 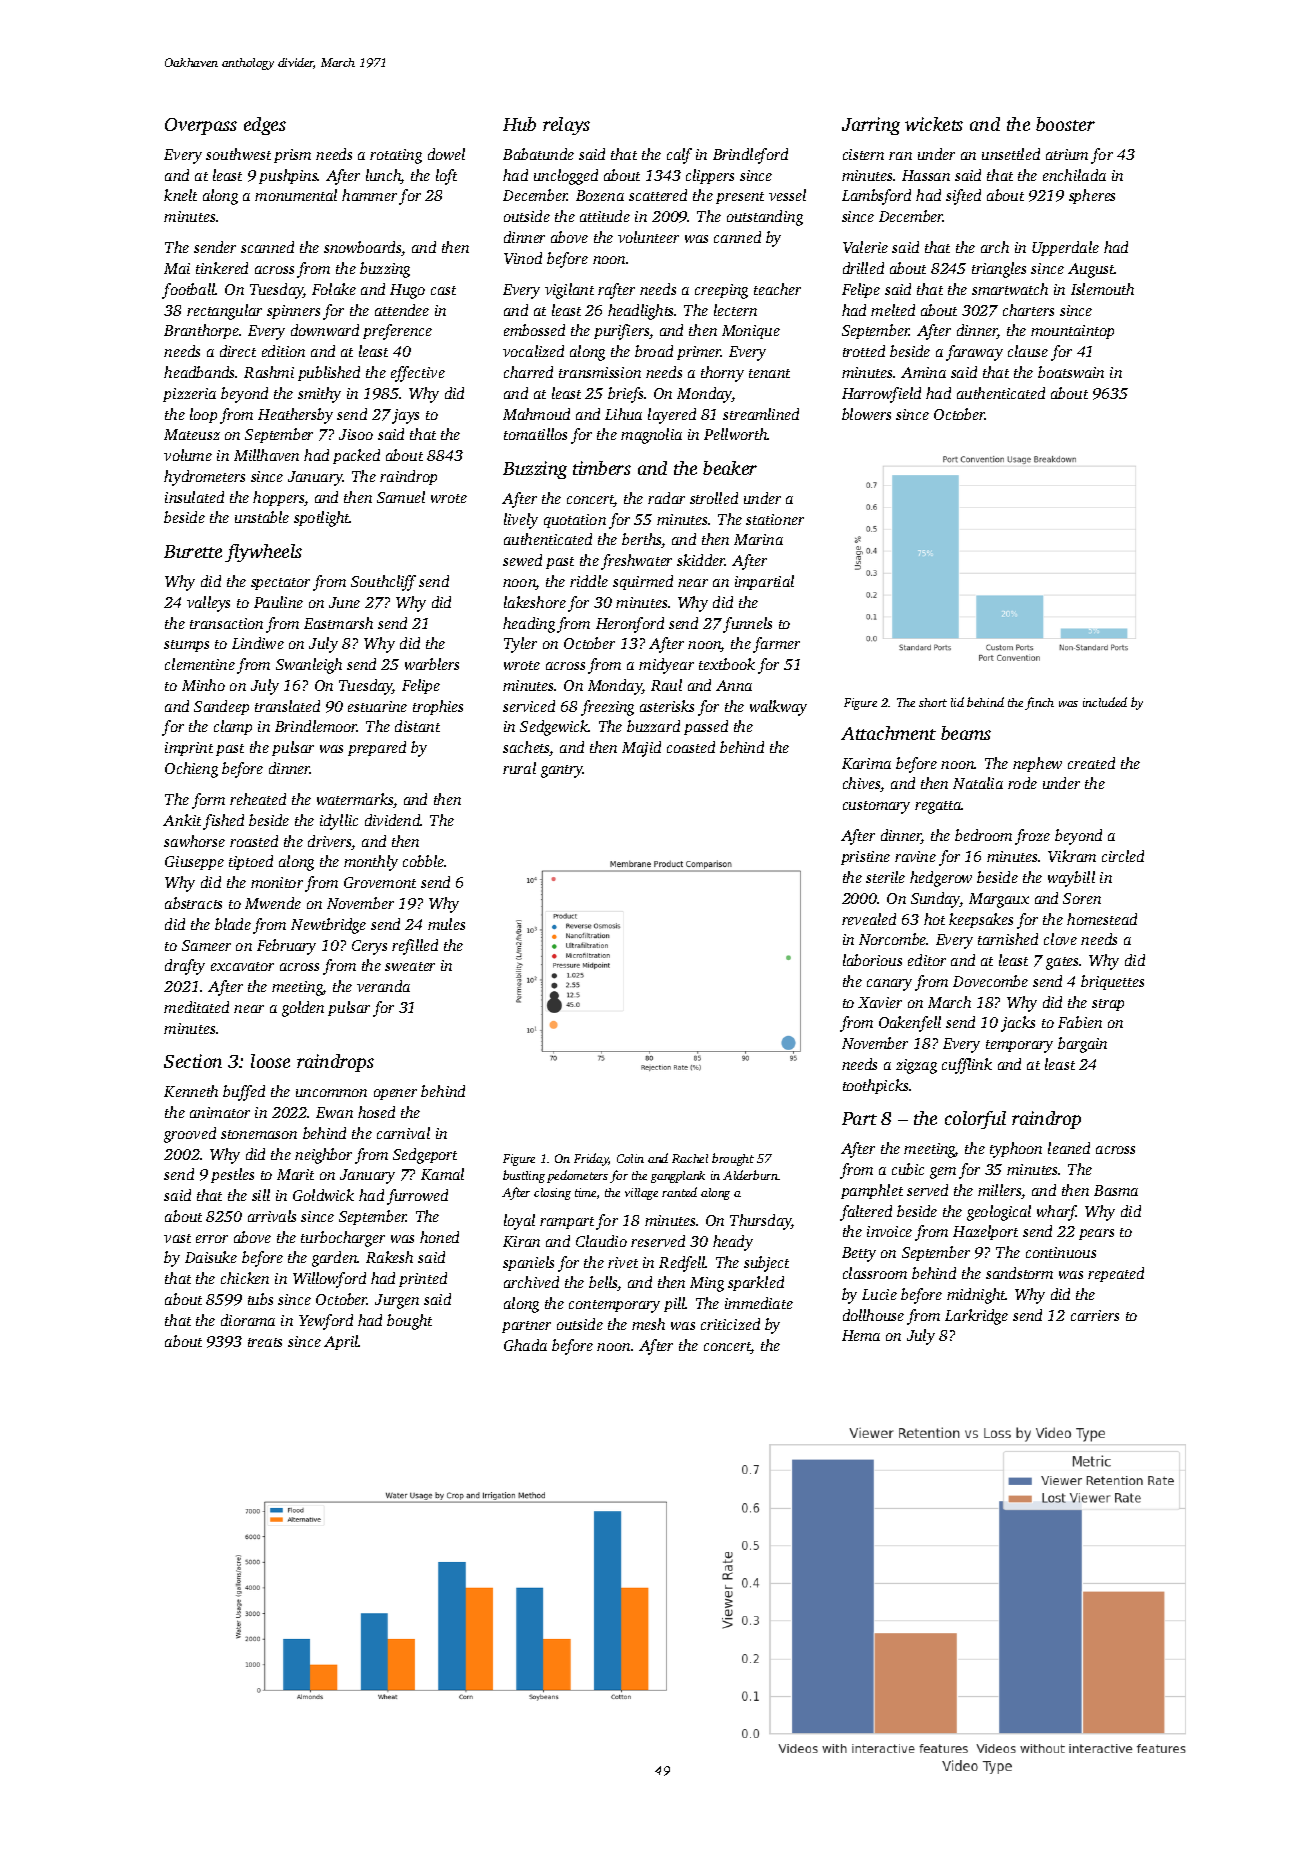 What do you see at coordinates (679, 1192) in the page?
I see `ranted` at bounding box center [679, 1192].
